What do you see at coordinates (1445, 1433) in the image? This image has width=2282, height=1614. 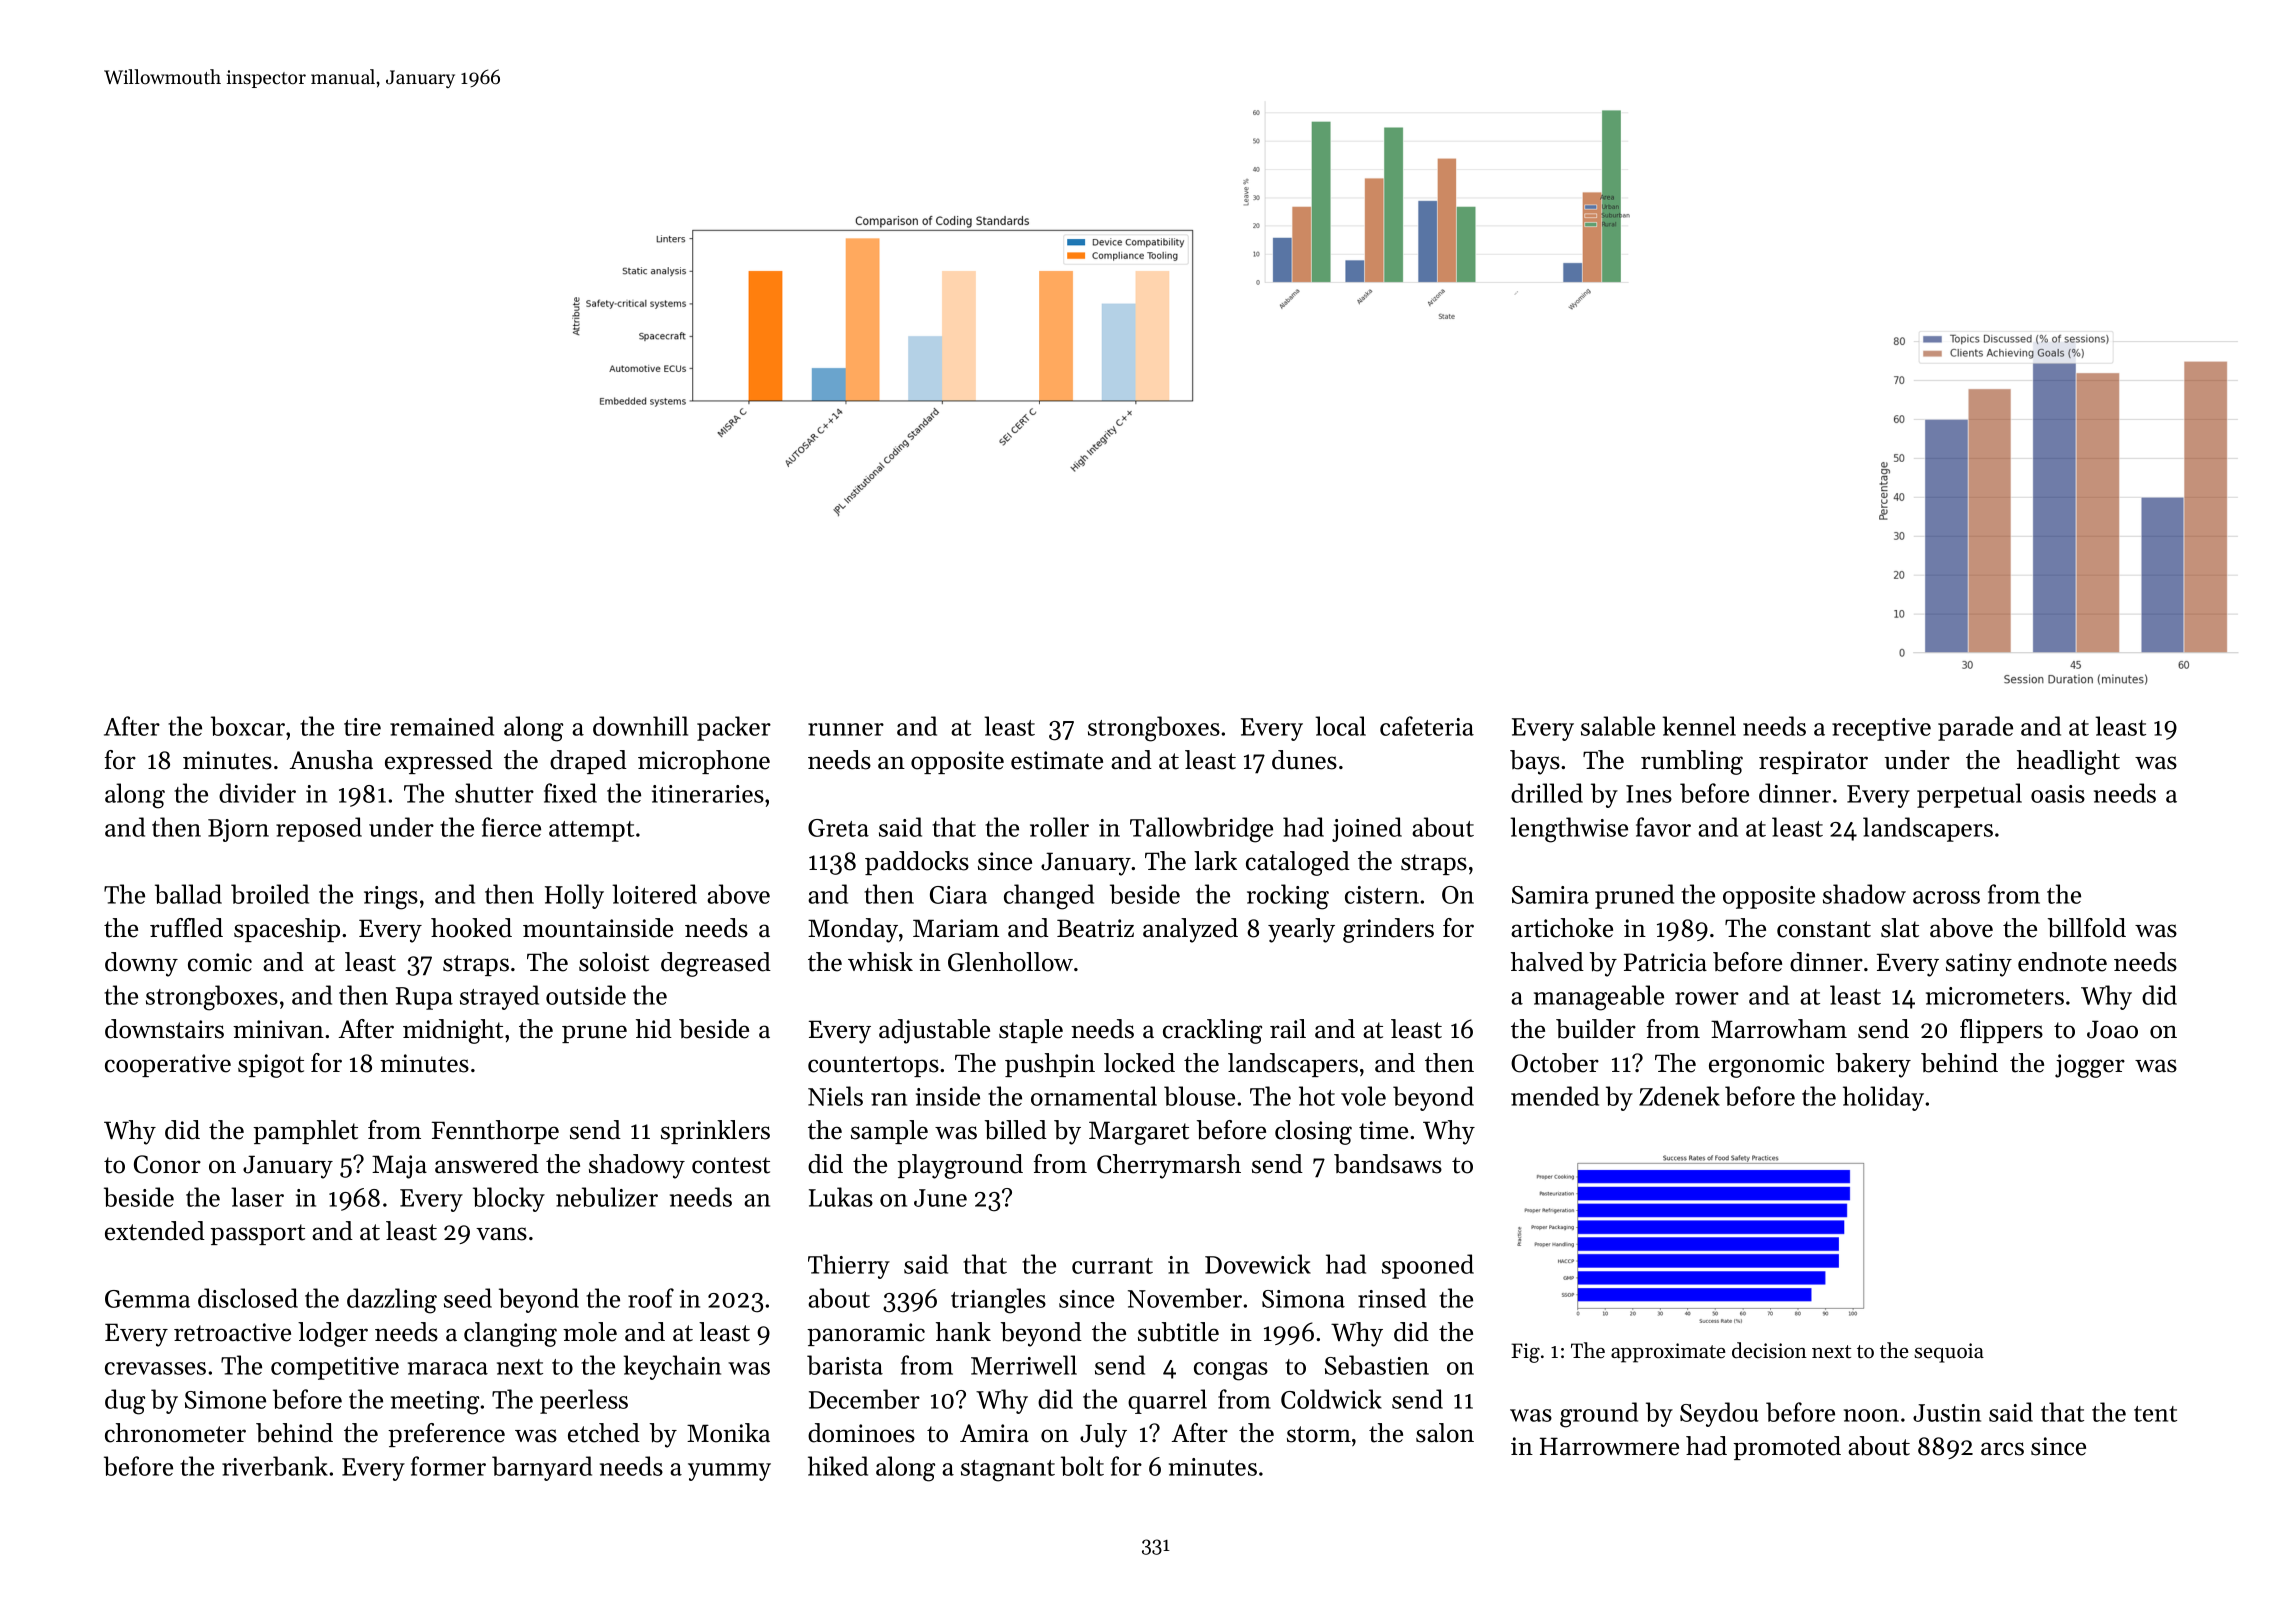 I see `salon` at bounding box center [1445, 1433].
